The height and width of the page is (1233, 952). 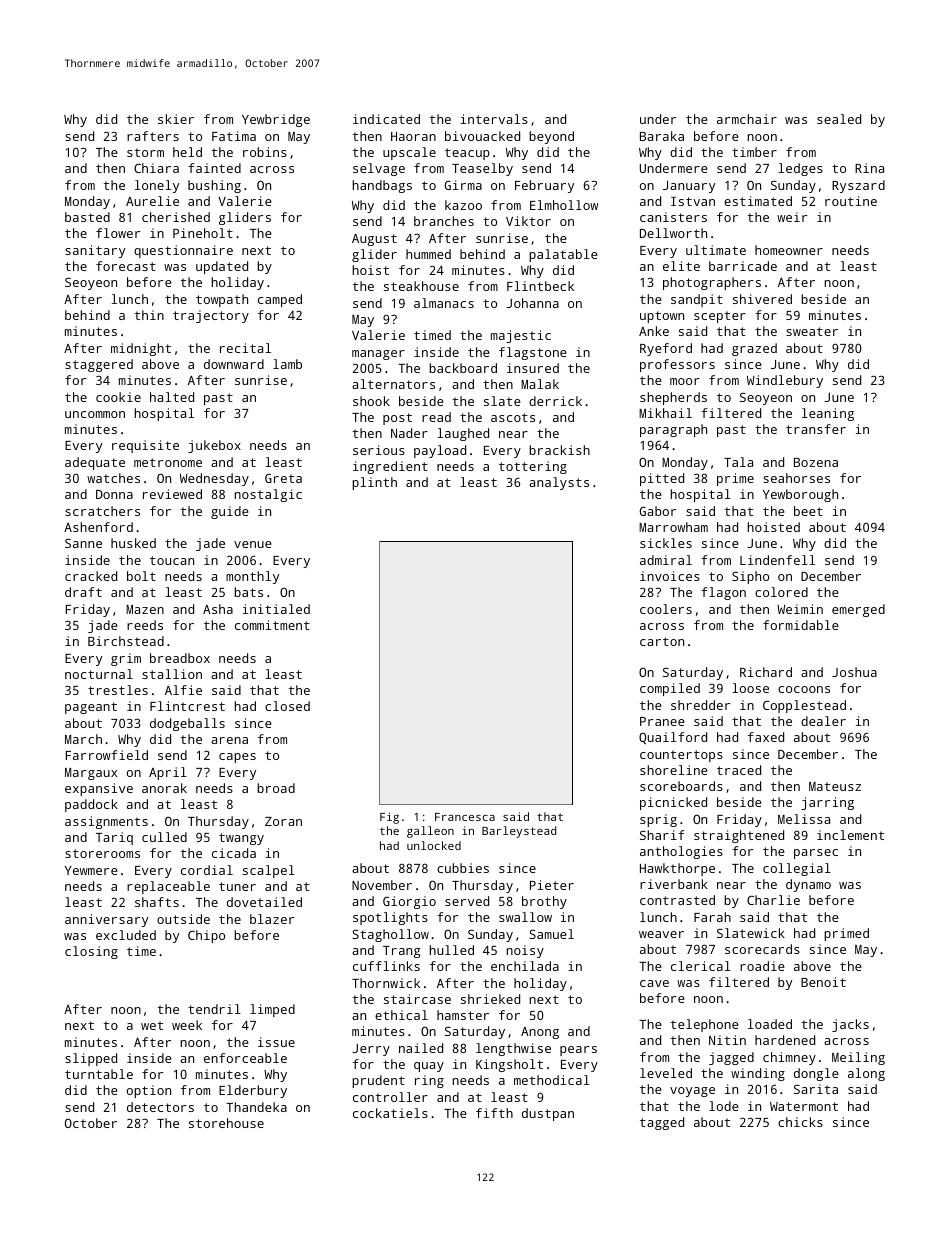 What do you see at coordinates (739, 770) in the page?
I see `traced` at bounding box center [739, 770].
